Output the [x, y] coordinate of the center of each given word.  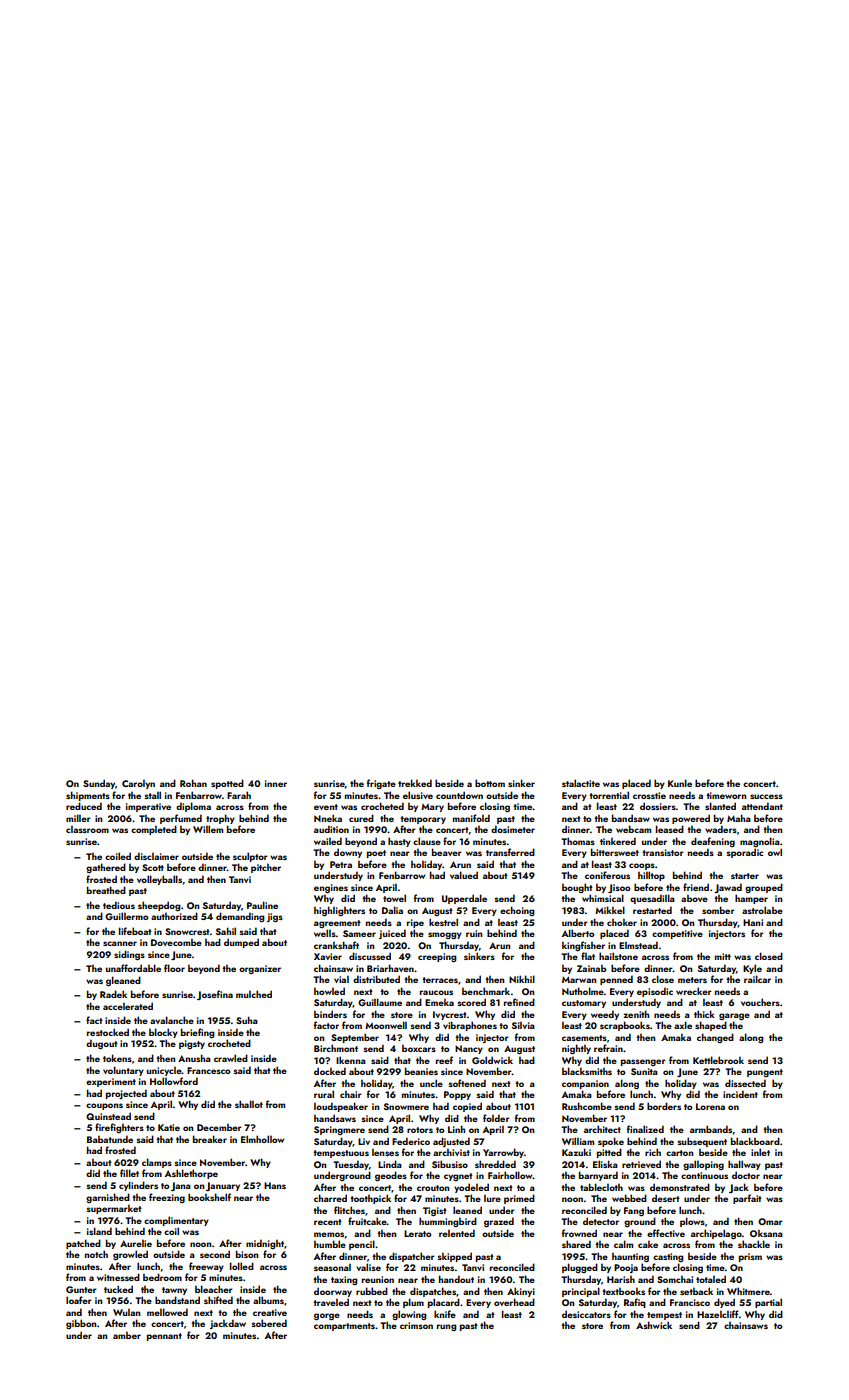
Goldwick [492, 1060]
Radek [113, 994]
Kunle [680, 783]
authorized [174, 916]
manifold [471, 818]
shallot [249, 1104]
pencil [362, 1245]
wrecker [694, 991]
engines [331, 888]
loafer [79, 1300]
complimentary [176, 1221]
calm [623, 1244]
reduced [84, 806]
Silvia [523, 1025]
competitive [677, 934]
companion [585, 1084]
